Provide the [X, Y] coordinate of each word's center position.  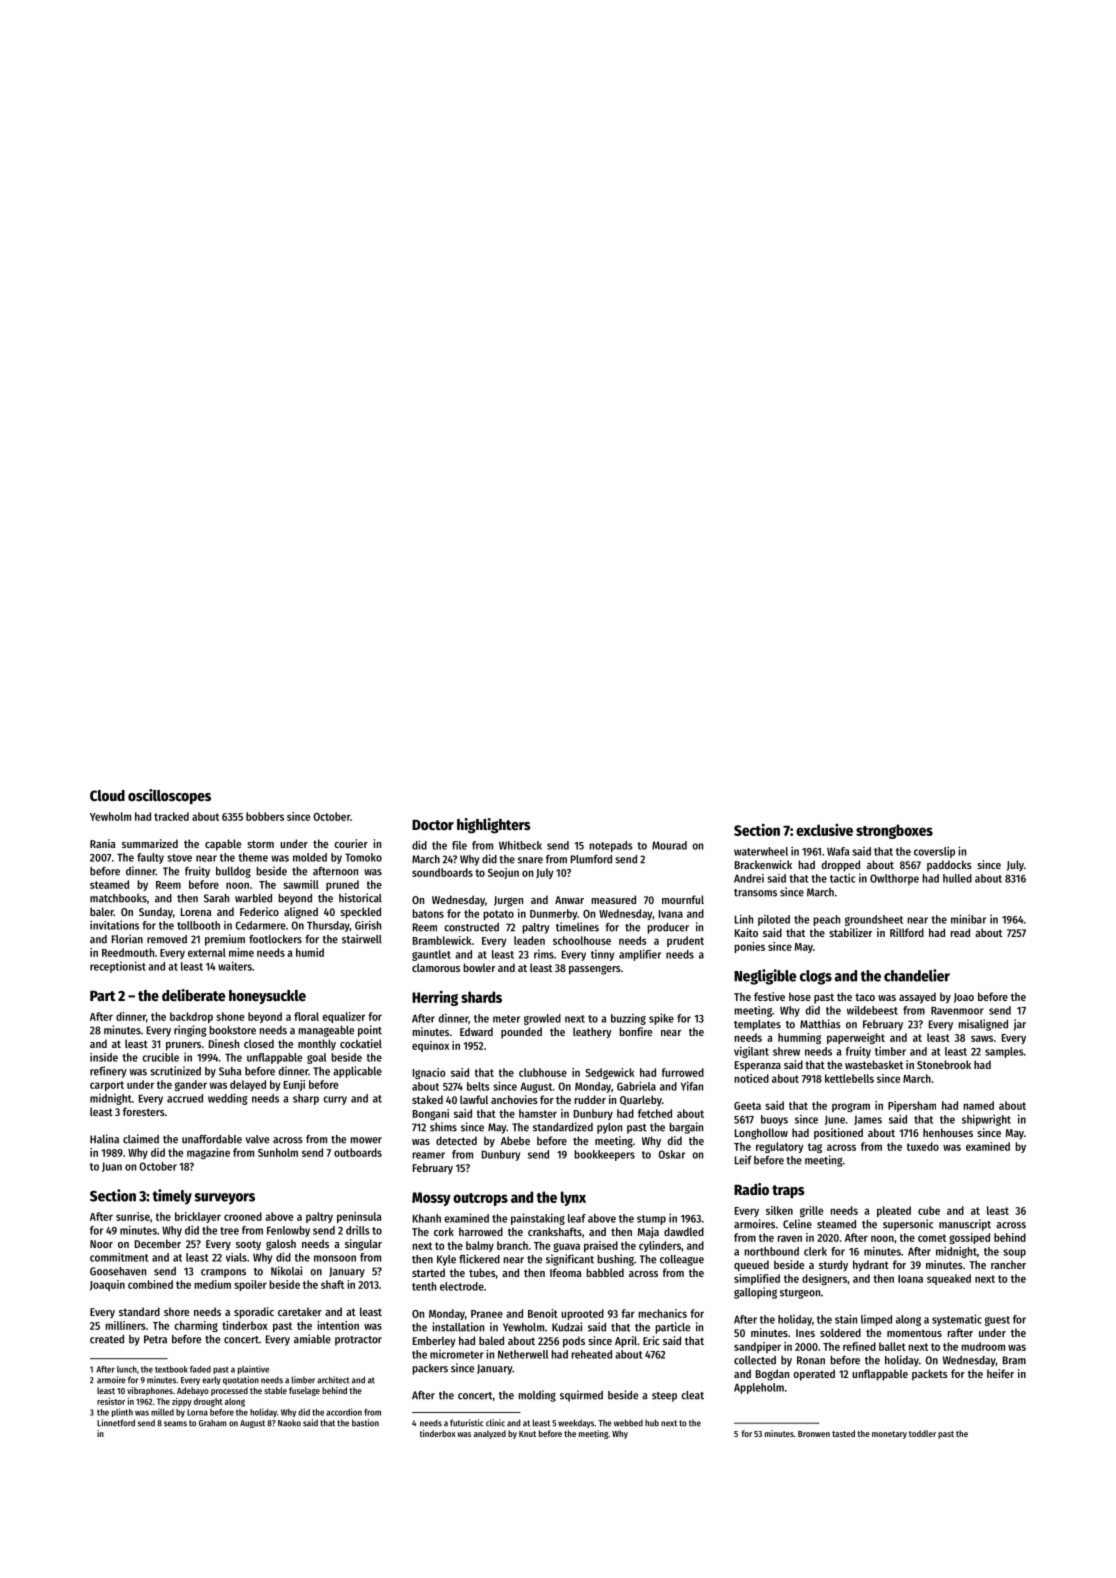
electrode [462, 1286]
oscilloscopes [169, 796]
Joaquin [107, 1285]
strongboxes [894, 831]
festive [769, 996]
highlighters [494, 826]
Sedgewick [610, 1073]
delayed [248, 1085]
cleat [692, 1395]
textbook [171, 1369]
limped [876, 1320]
